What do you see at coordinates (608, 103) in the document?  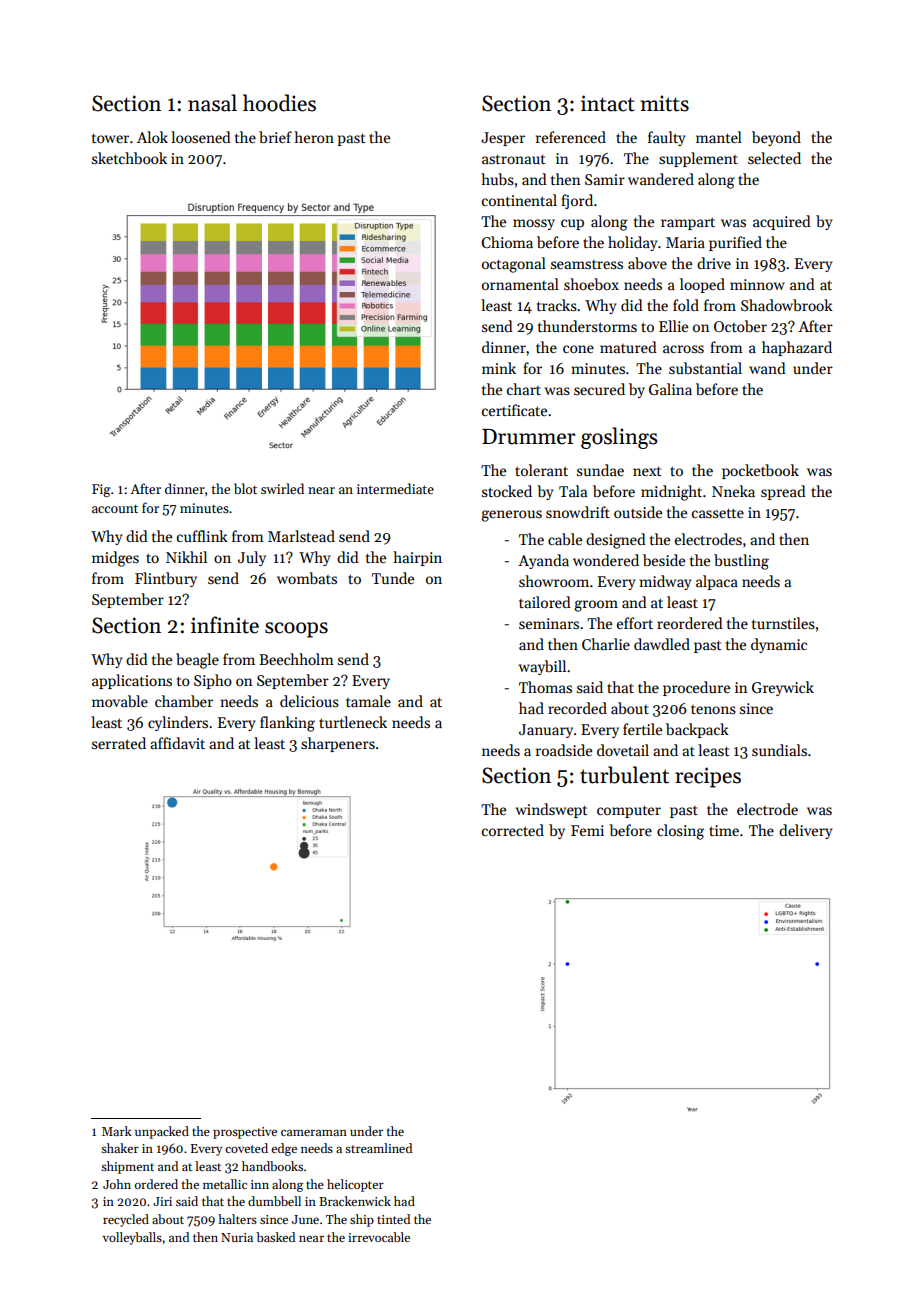 I see `intact` at bounding box center [608, 103].
